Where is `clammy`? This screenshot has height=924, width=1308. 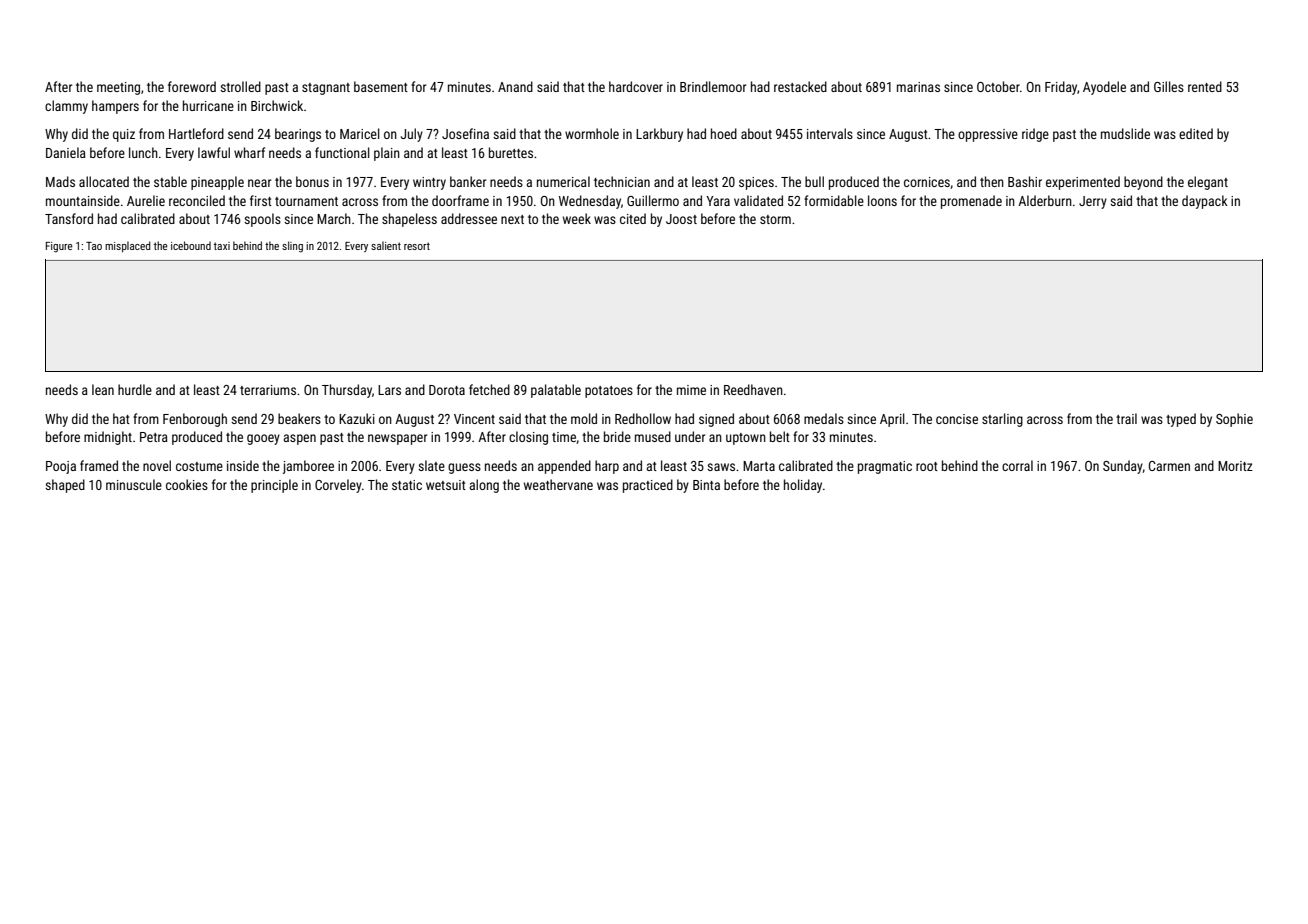
clammy is located at coordinates (66, 107).
